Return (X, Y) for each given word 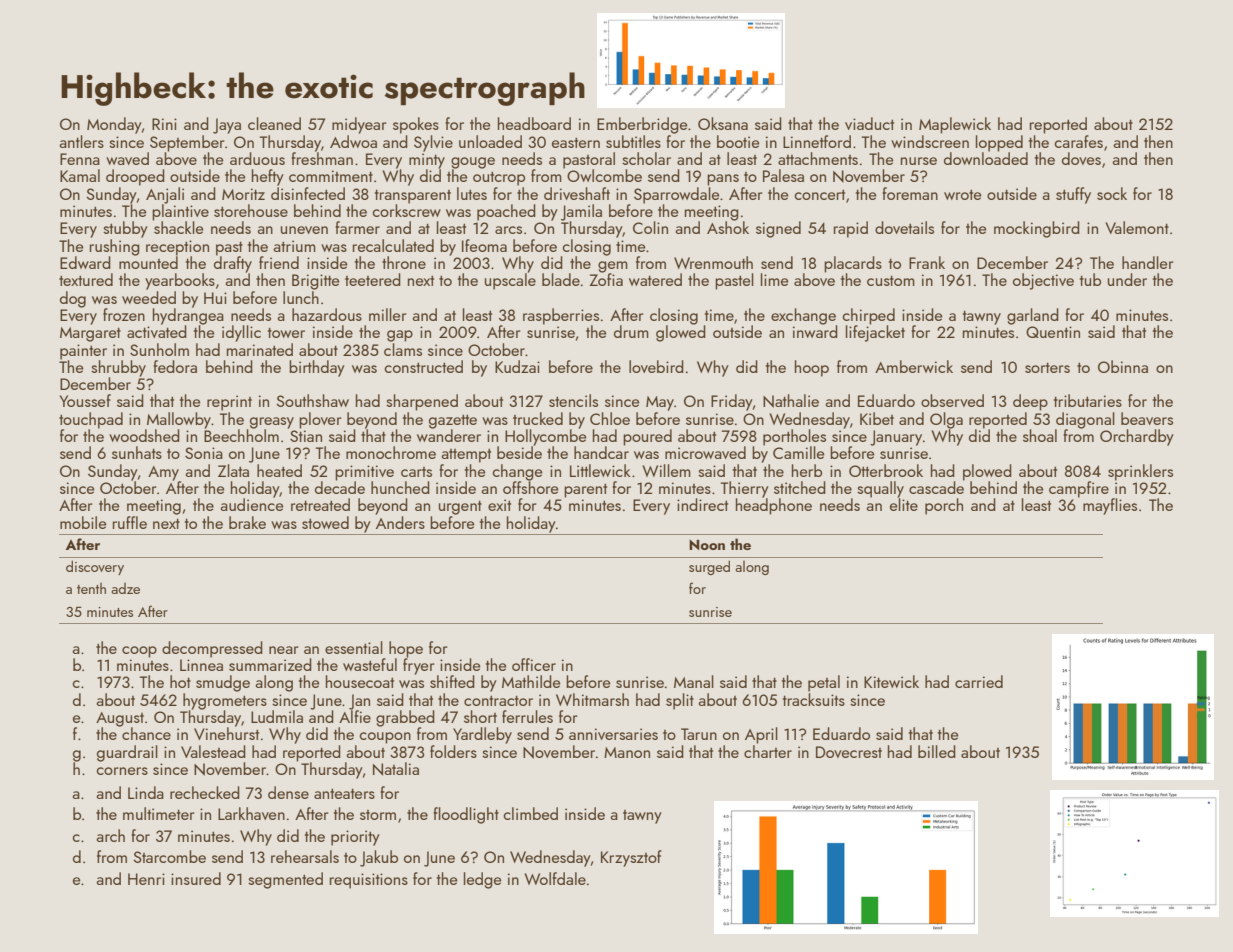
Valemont (1137, 227)
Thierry (745, 489)
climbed (530, 813)
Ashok (728, 227)
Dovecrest (849, 752)
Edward (85, 262)
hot (180, 681)
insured (196, 878)
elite (904, 504)
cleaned (274, 123)
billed (937, 751)
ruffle (130, 522)
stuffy (1073, 195)
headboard (534, 123)
